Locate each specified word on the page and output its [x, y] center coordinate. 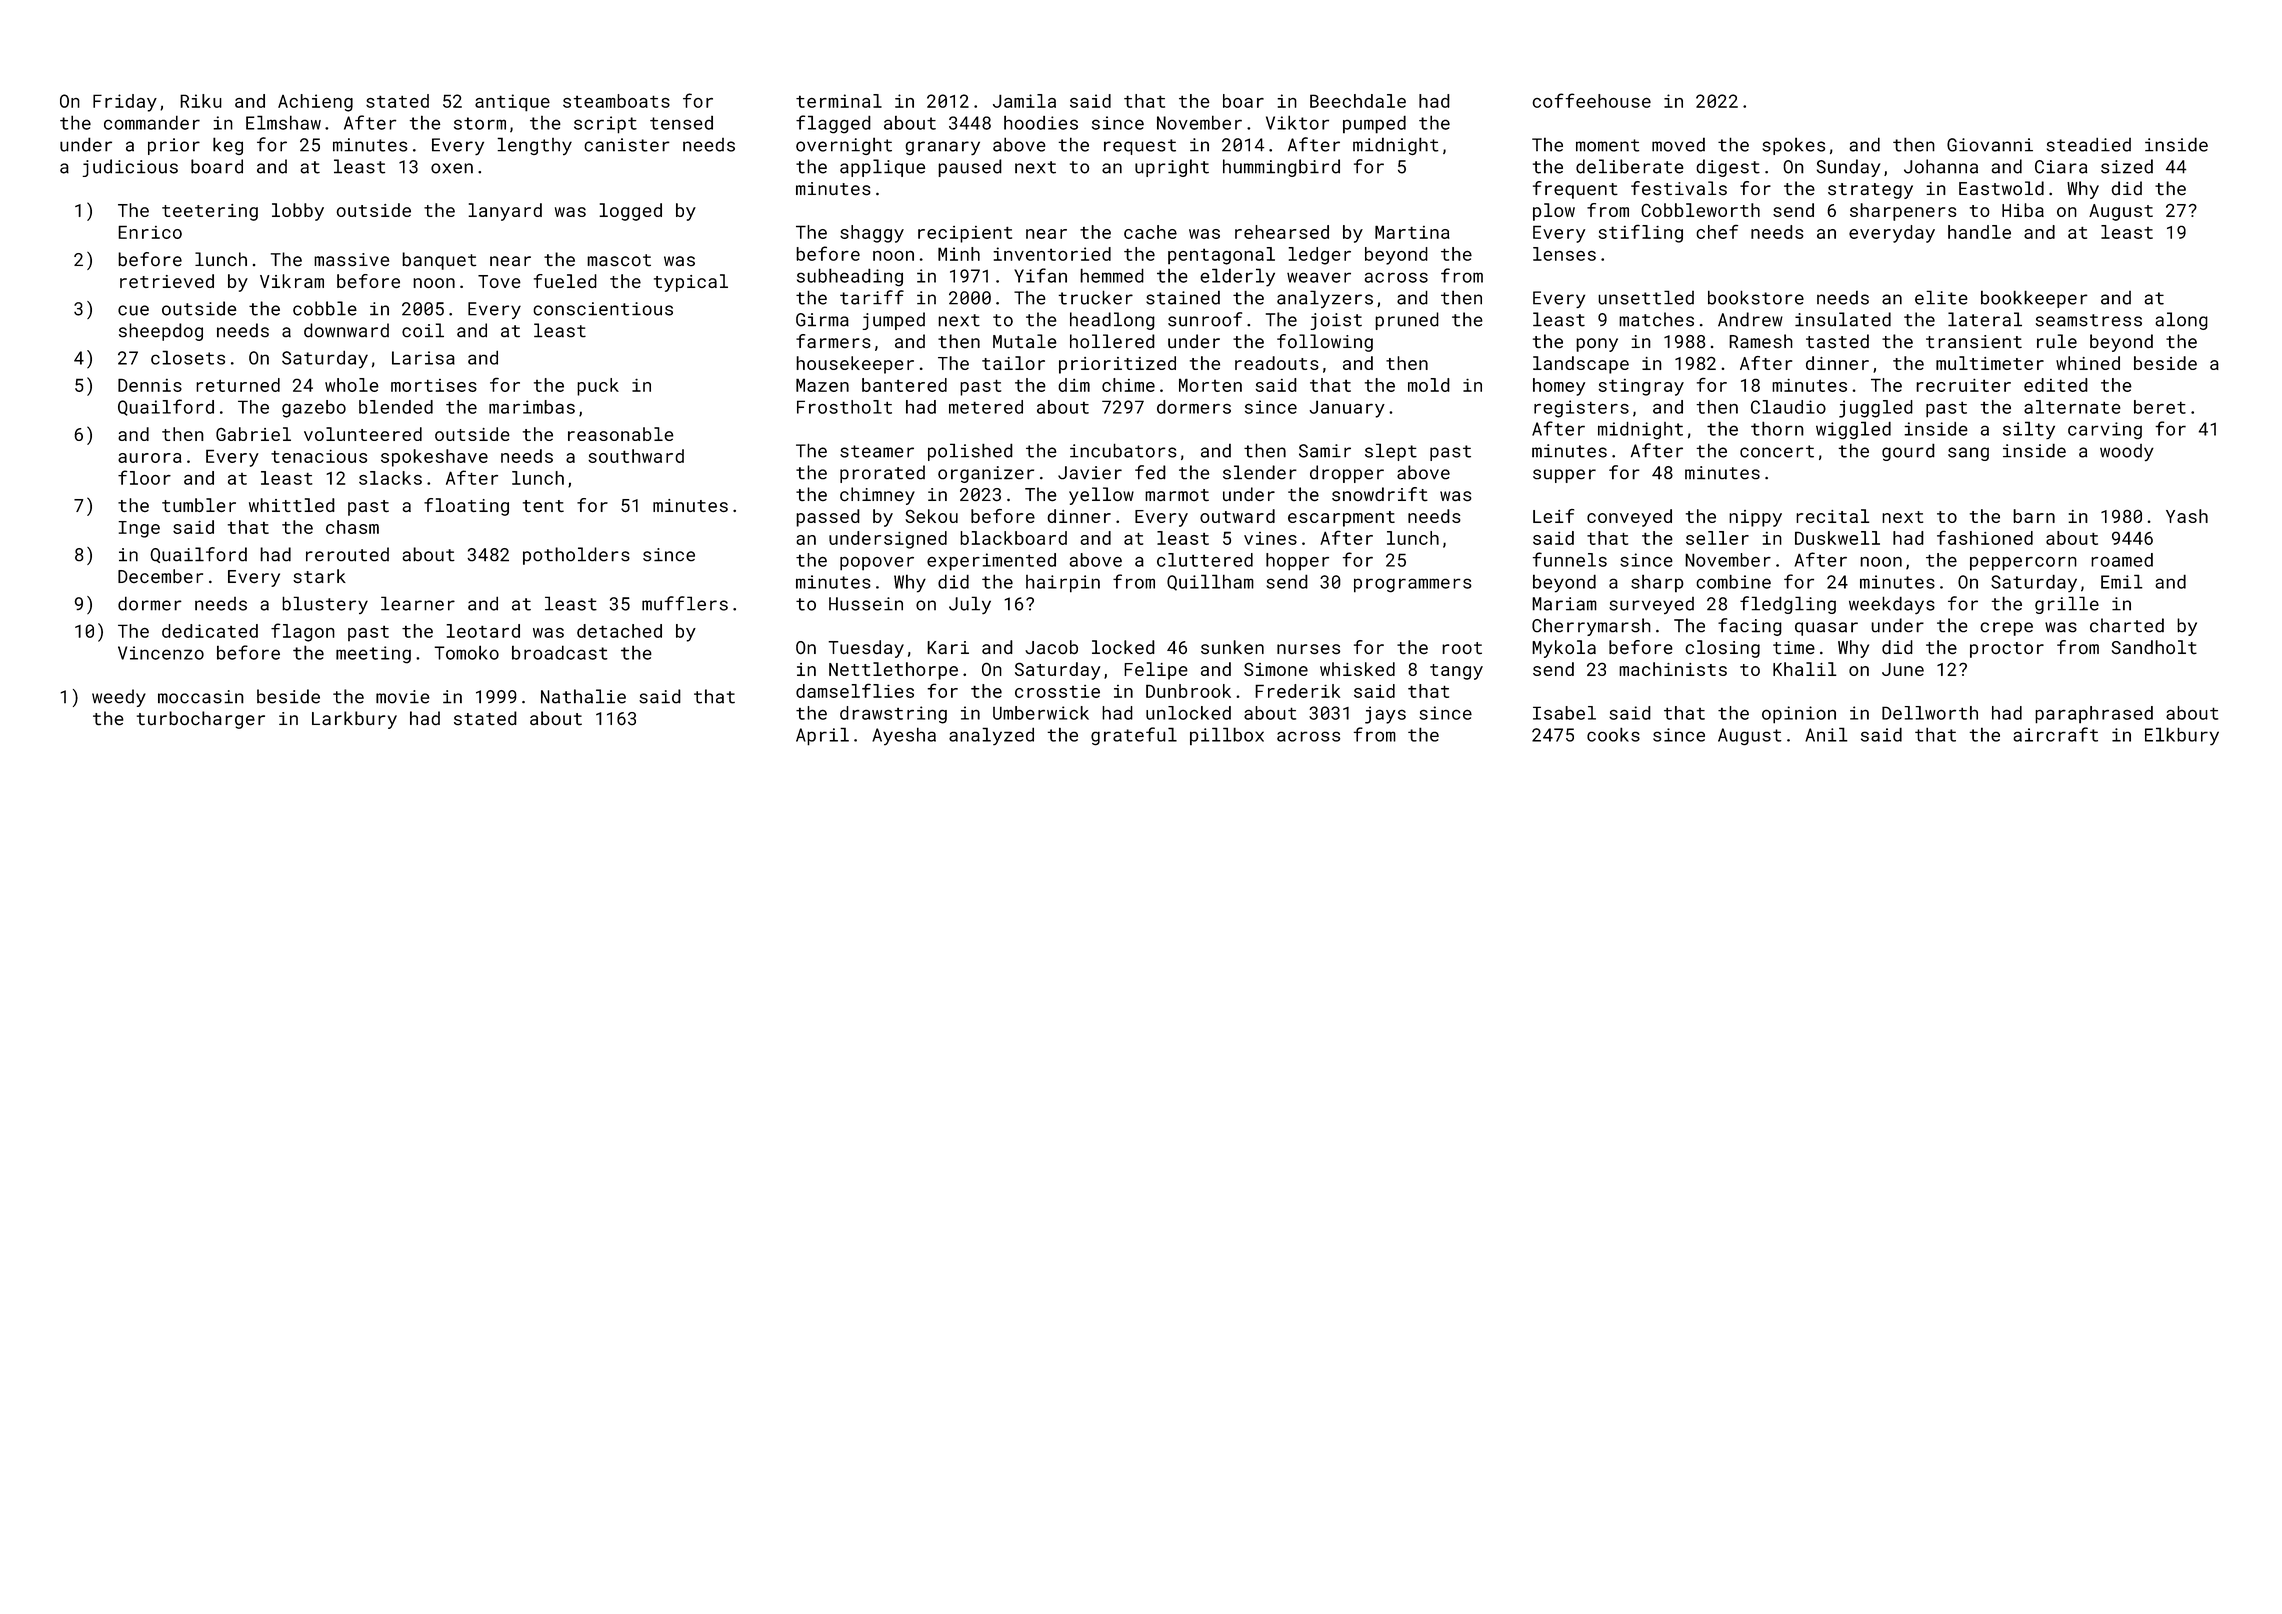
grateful [1134, 736]
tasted [1837, 341]
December [160, 576]
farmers [833, 341]
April [822, 736]
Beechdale [1358, 101]
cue [133, 310]
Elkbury [2182, 736]
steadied [2089, 144]
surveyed [1651, 605]
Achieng [315, 103]
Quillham [1210, 582]
